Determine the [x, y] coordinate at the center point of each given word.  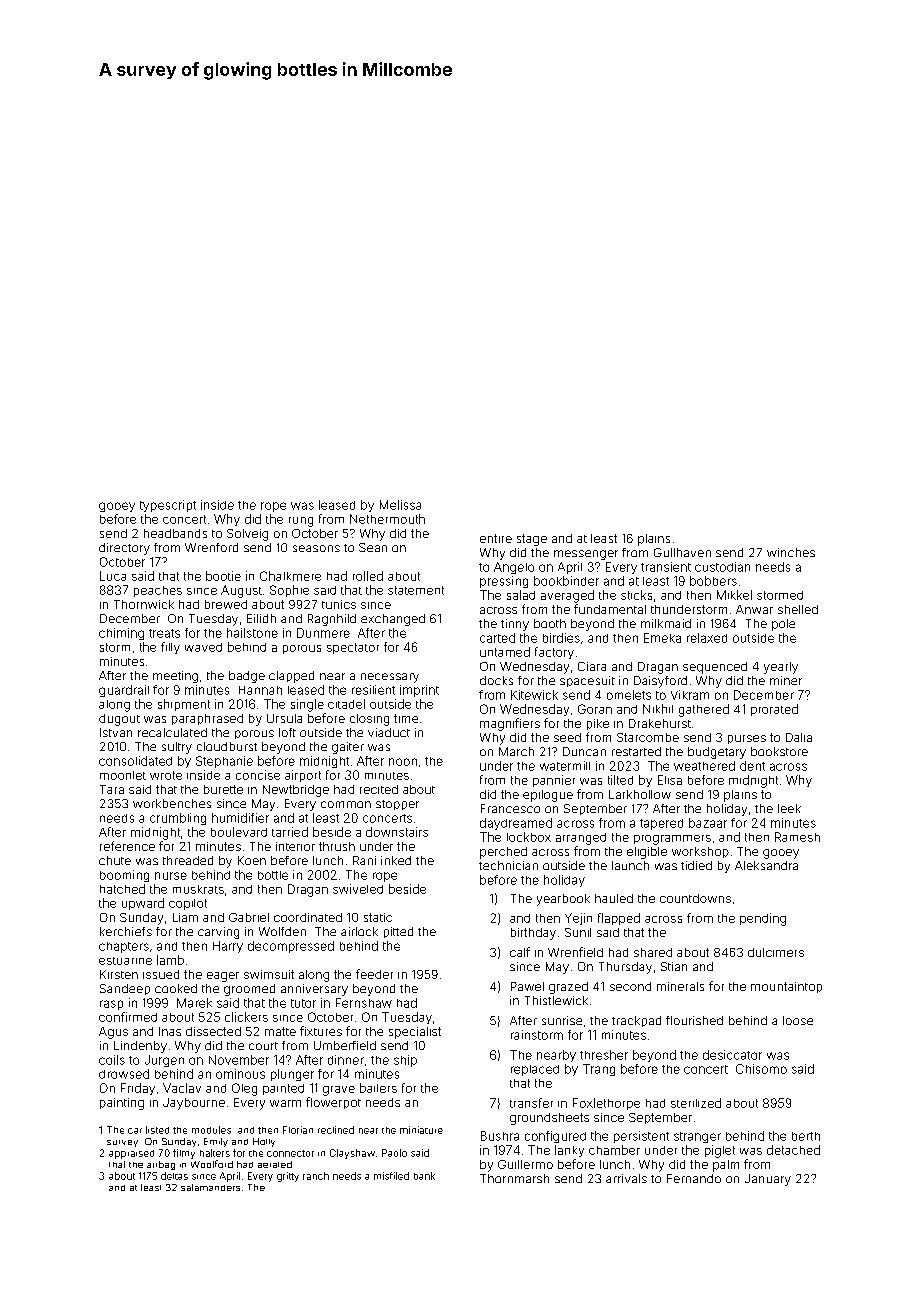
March [516, 751]
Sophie [289, 591]
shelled [798, 609]
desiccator [732, 1055]
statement [416, 590]
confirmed [128, 1017]
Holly [264, 1142]
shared [653, 952]
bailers [378, 1088]
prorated [774, 710]
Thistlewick [556, 1000]
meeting [175, 677]
